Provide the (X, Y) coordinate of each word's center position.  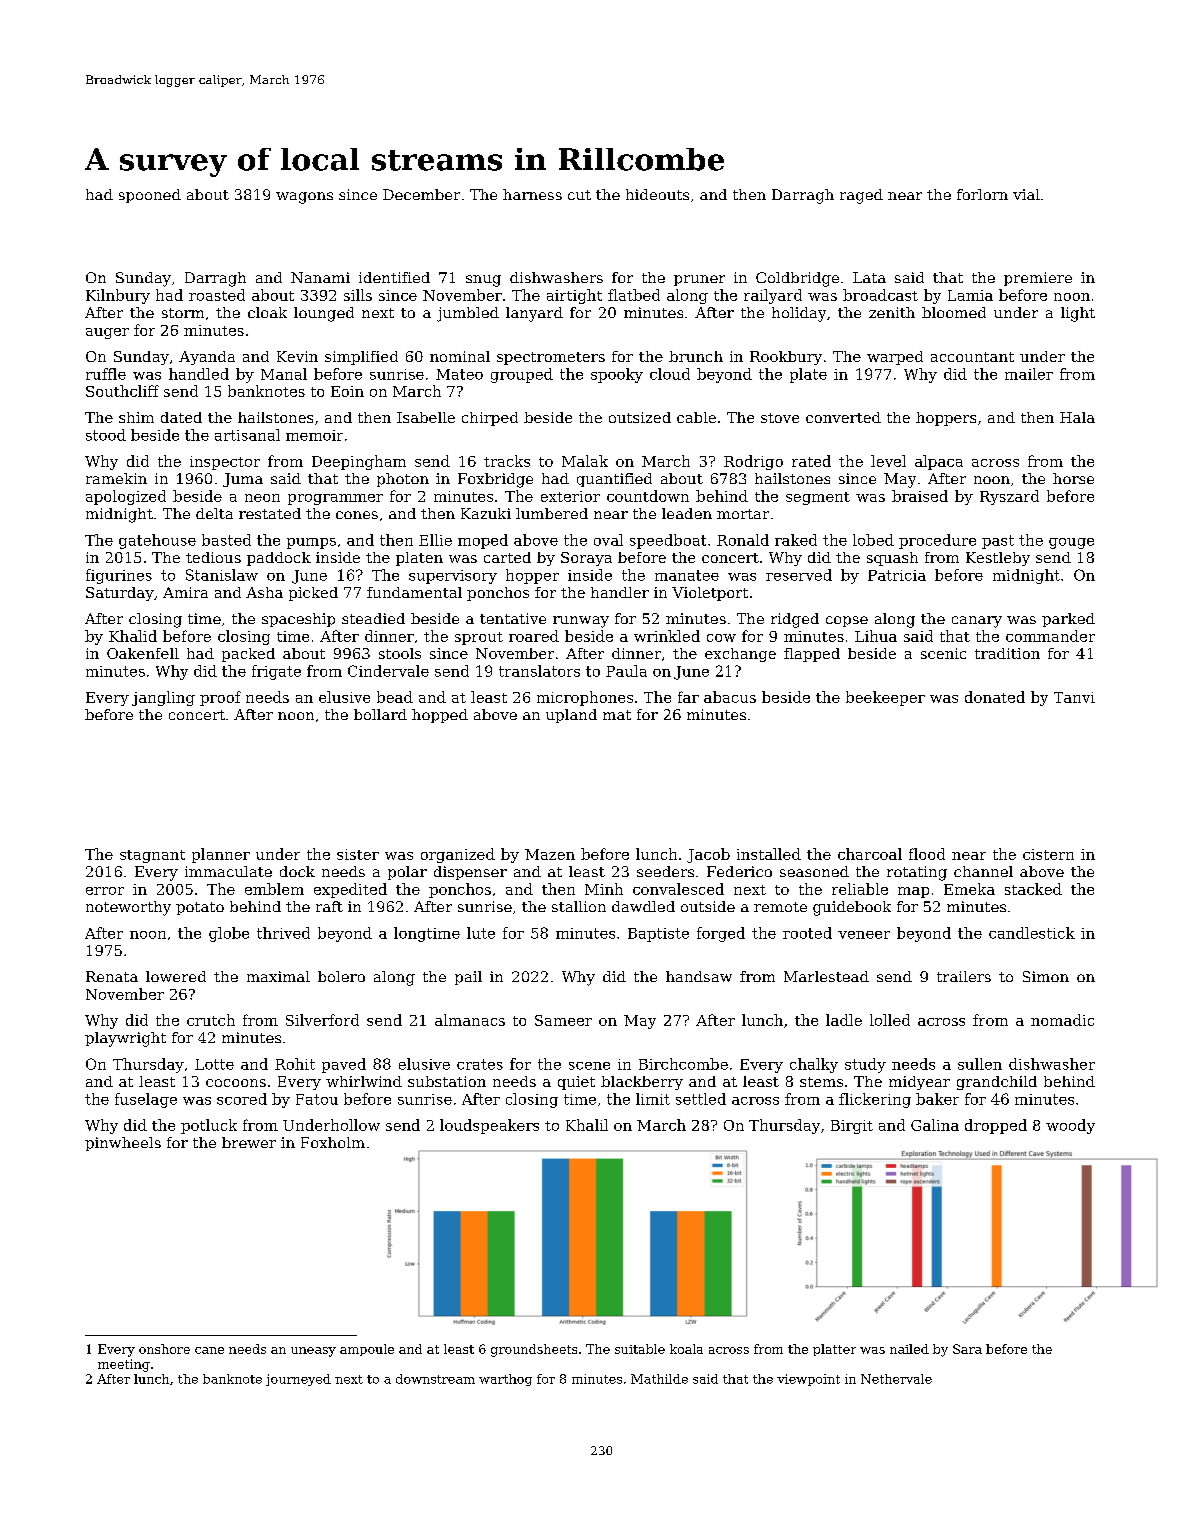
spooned (150, 196)
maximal (278, 976)
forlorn (982, 194)
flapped (812, 655)
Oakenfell (143, 653)
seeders (665, 871)
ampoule (367, 1350)
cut (579, 195)
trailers (964, 976)
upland (571, 716)
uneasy (313, 1352)
